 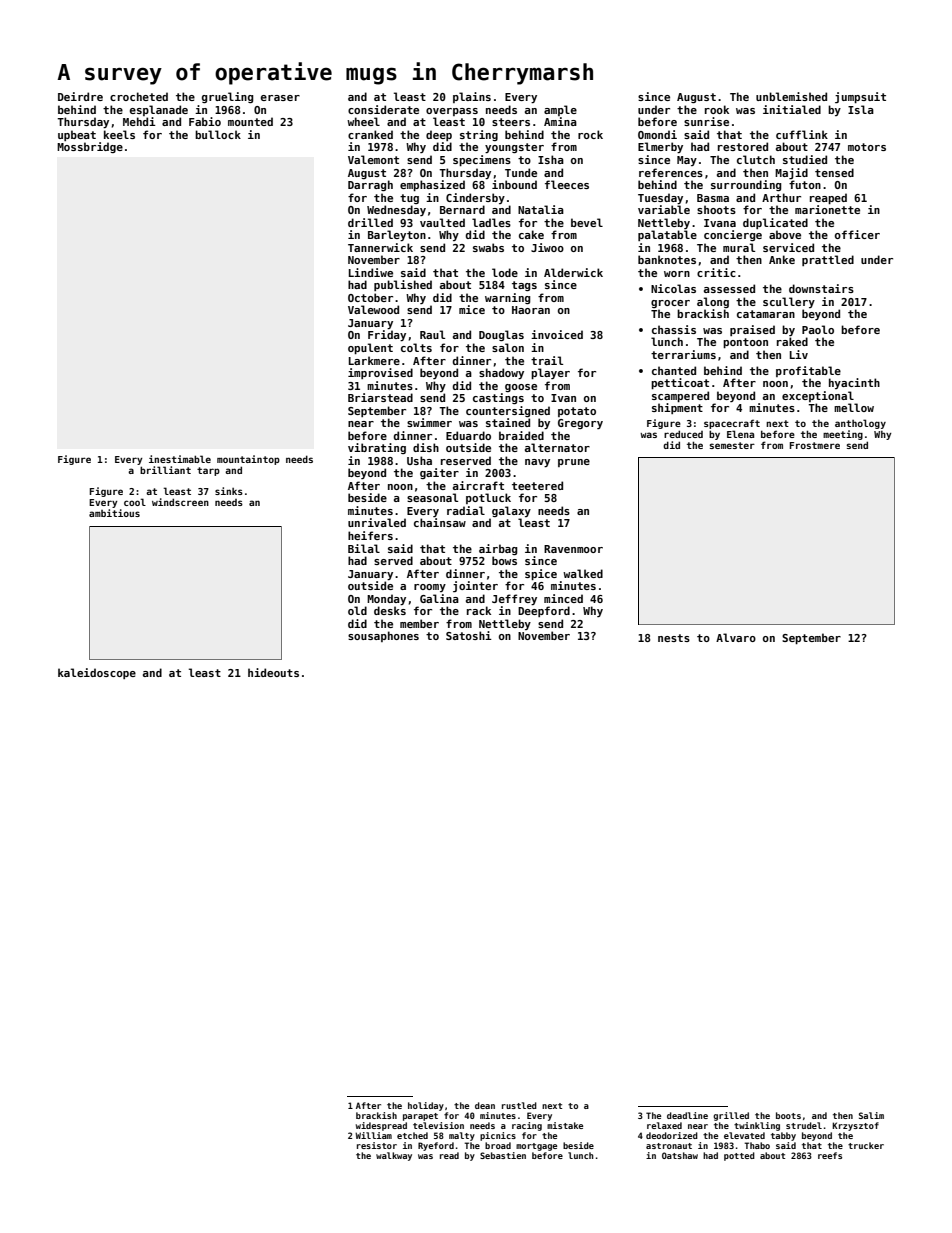 I want to click on Sebastien, so click(x=503, y=1155).
